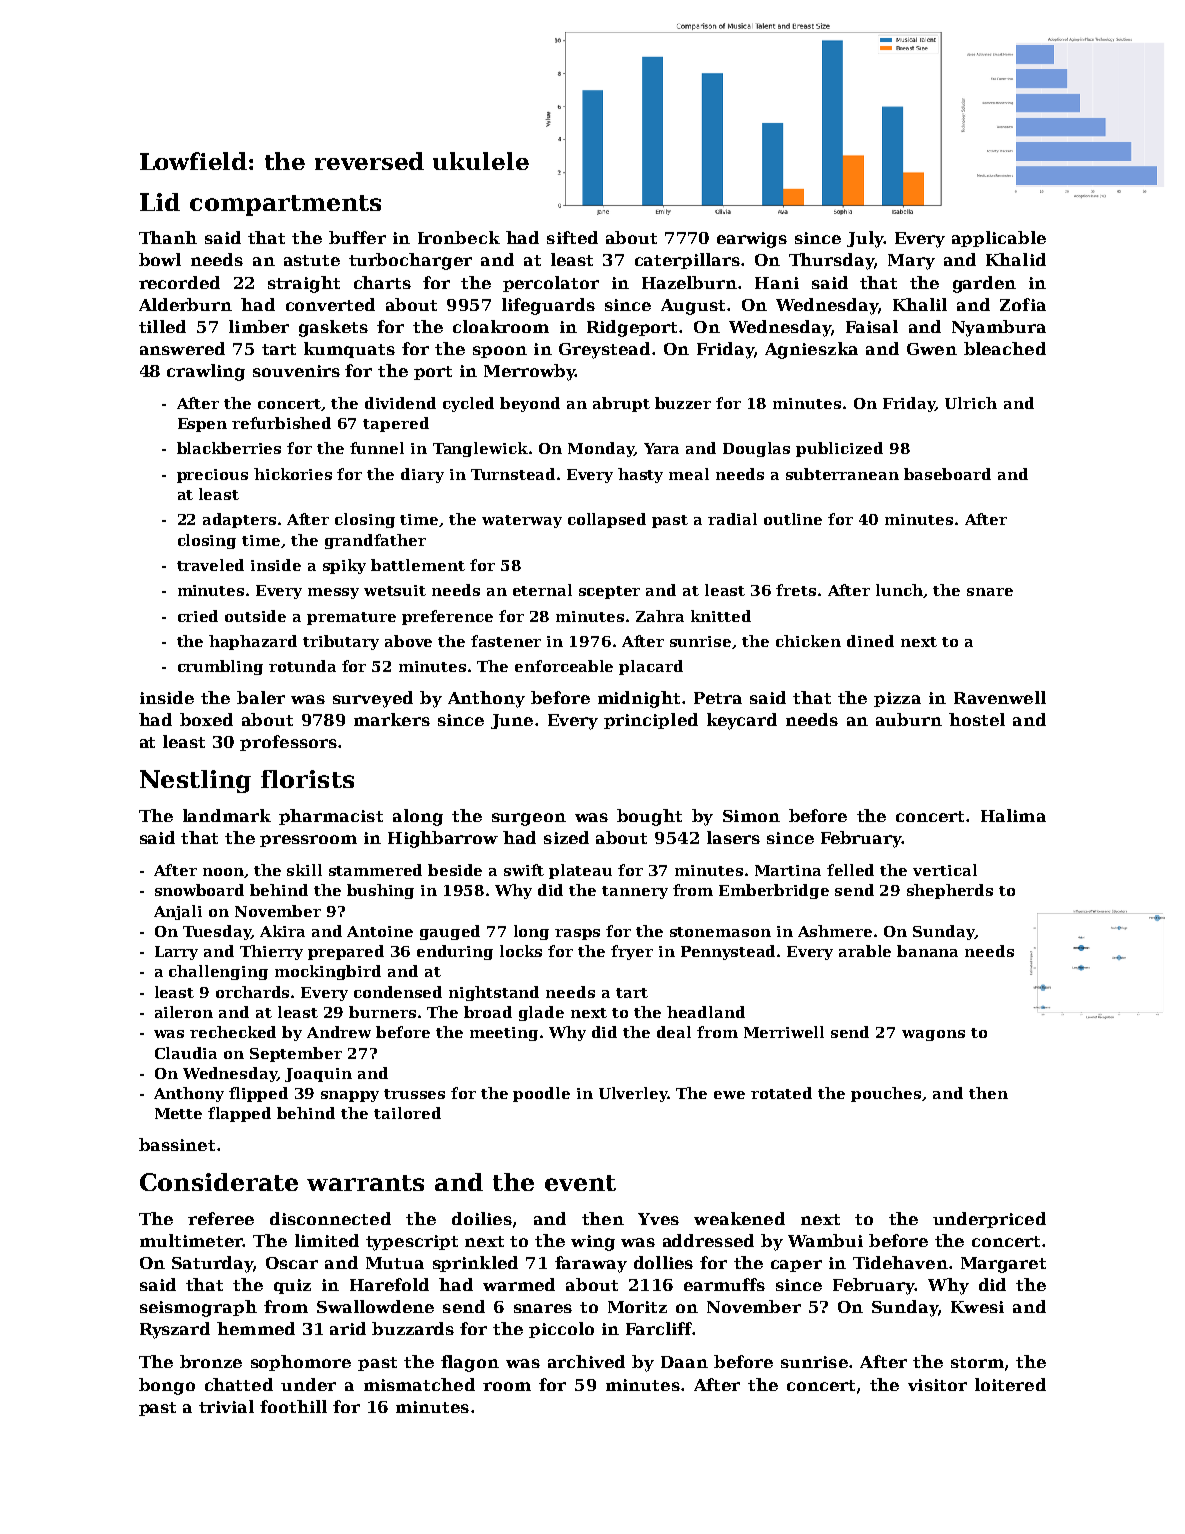  Describe the element at coordinates (350, 1096) in the page. I see `snappy` at that location.
